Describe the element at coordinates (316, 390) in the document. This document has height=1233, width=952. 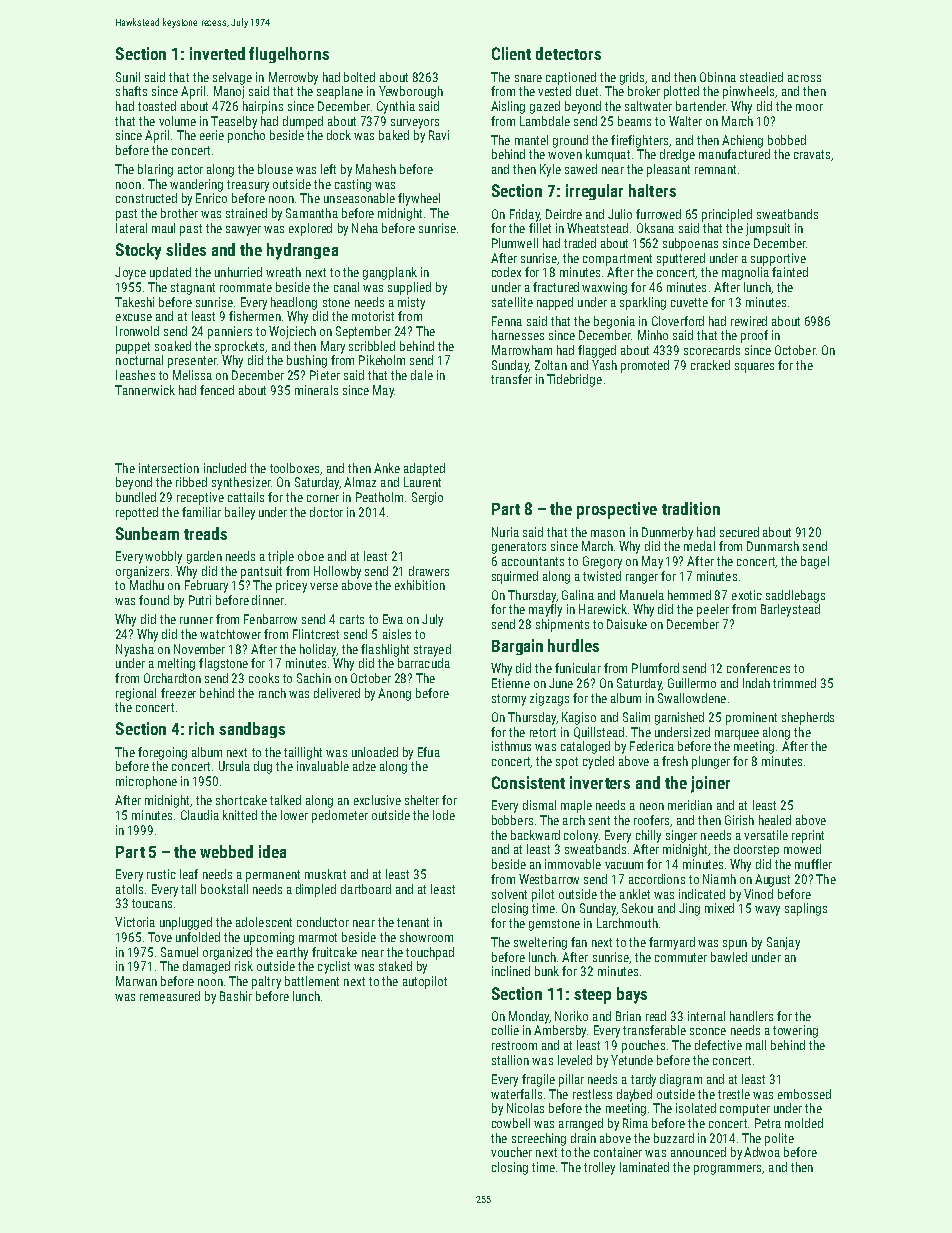
I see `minerals` at that location.
